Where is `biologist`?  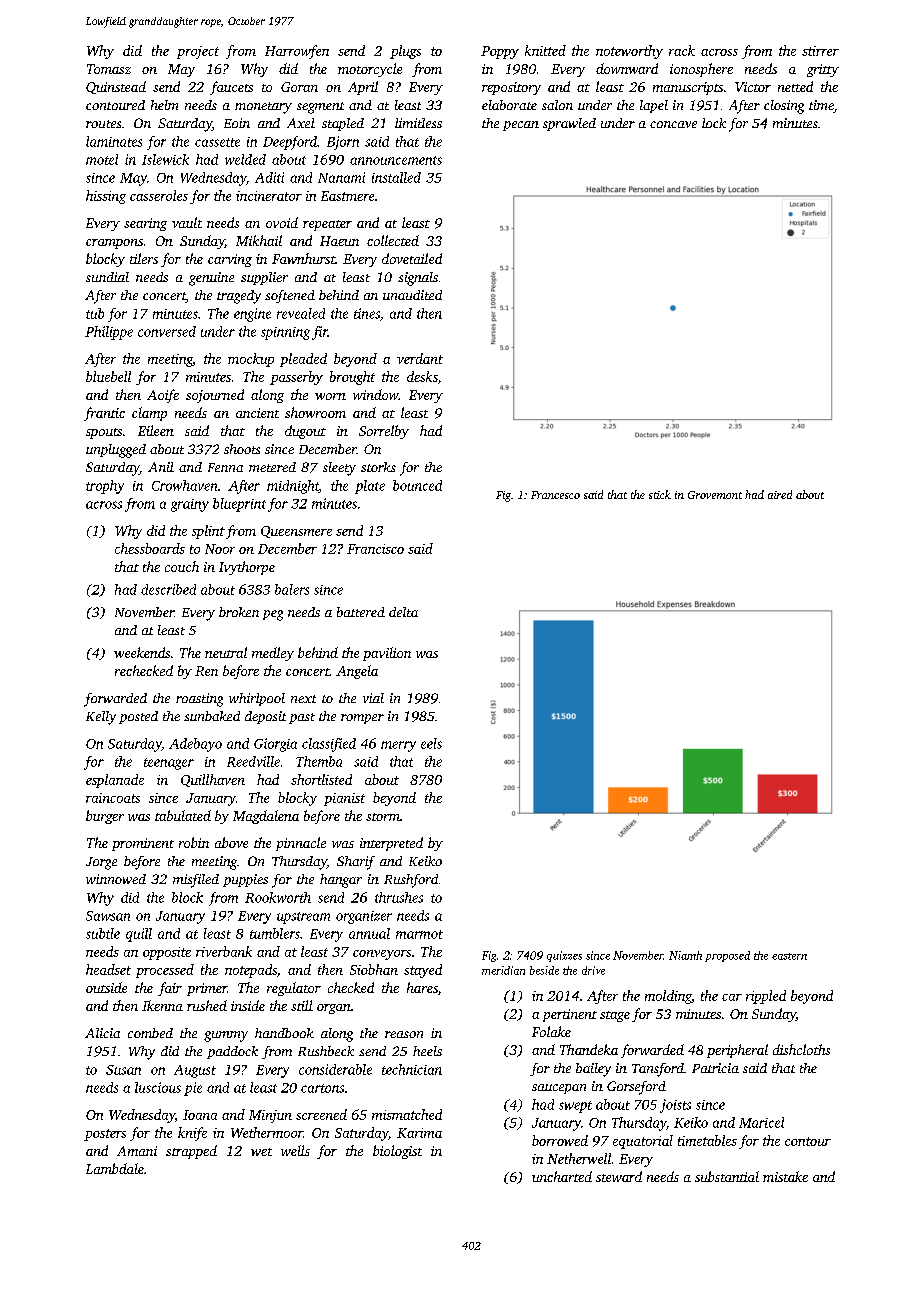 biologist is located at coordinates (397, 1152).
